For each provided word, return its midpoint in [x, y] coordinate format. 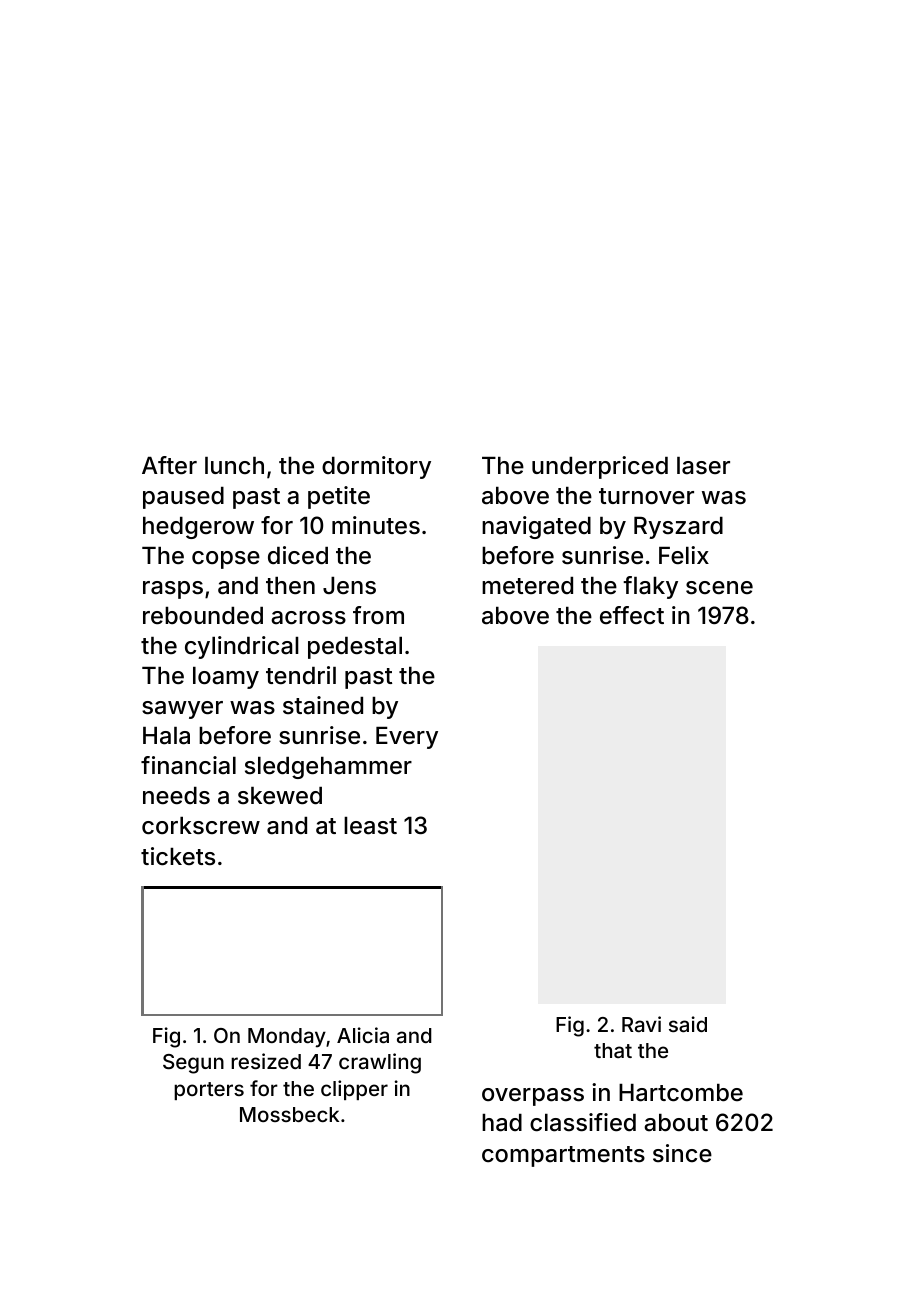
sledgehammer [328, 768]
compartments [563, 1156]
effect [632, 615]
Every [407, 738]
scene [719, 588]
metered [527, 586]
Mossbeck [289, 1114]
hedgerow [198, 528]
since [682, 1153]
